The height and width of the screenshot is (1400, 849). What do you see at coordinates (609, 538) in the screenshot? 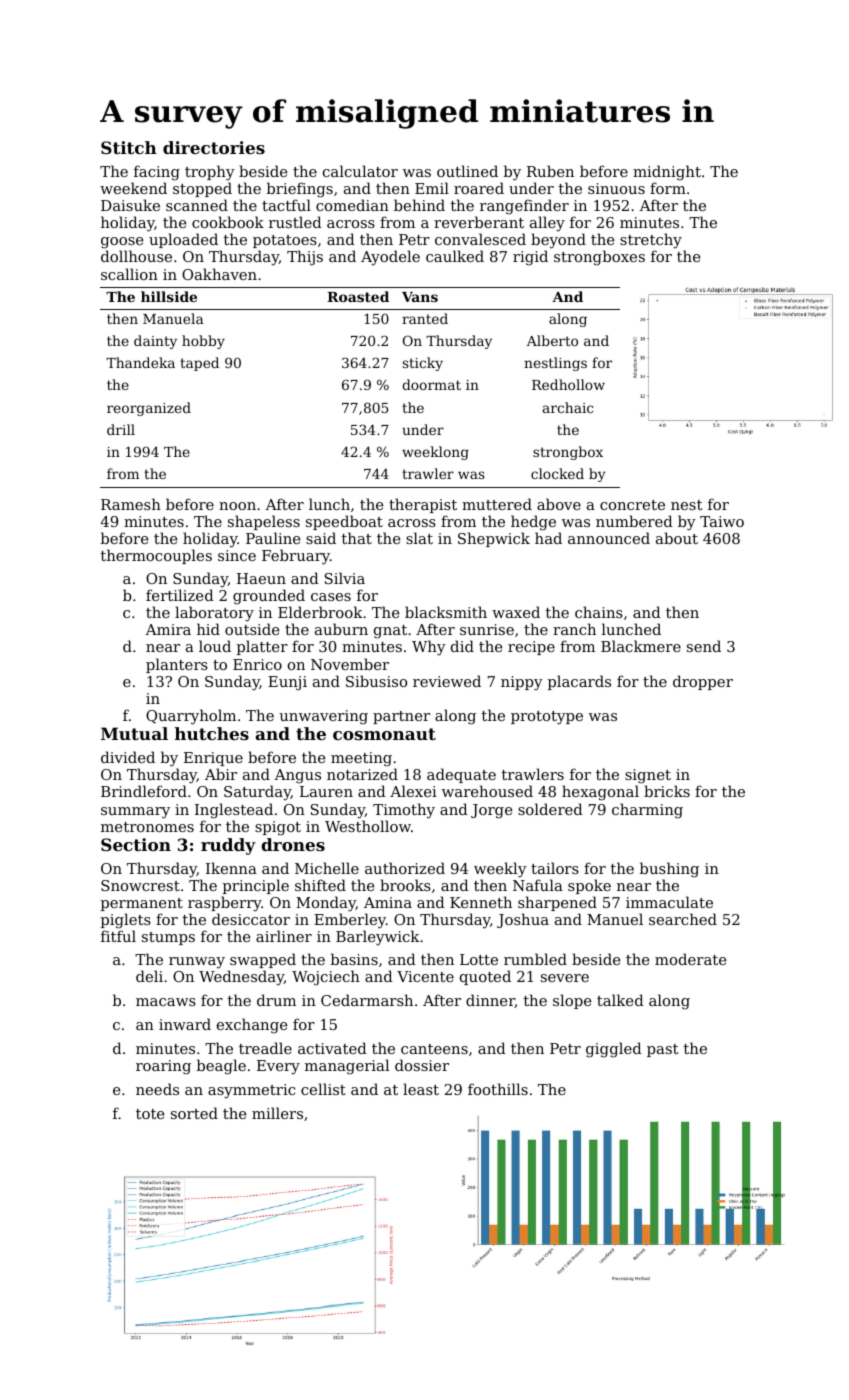
I see `announced` at bounding box center [609, 538].
